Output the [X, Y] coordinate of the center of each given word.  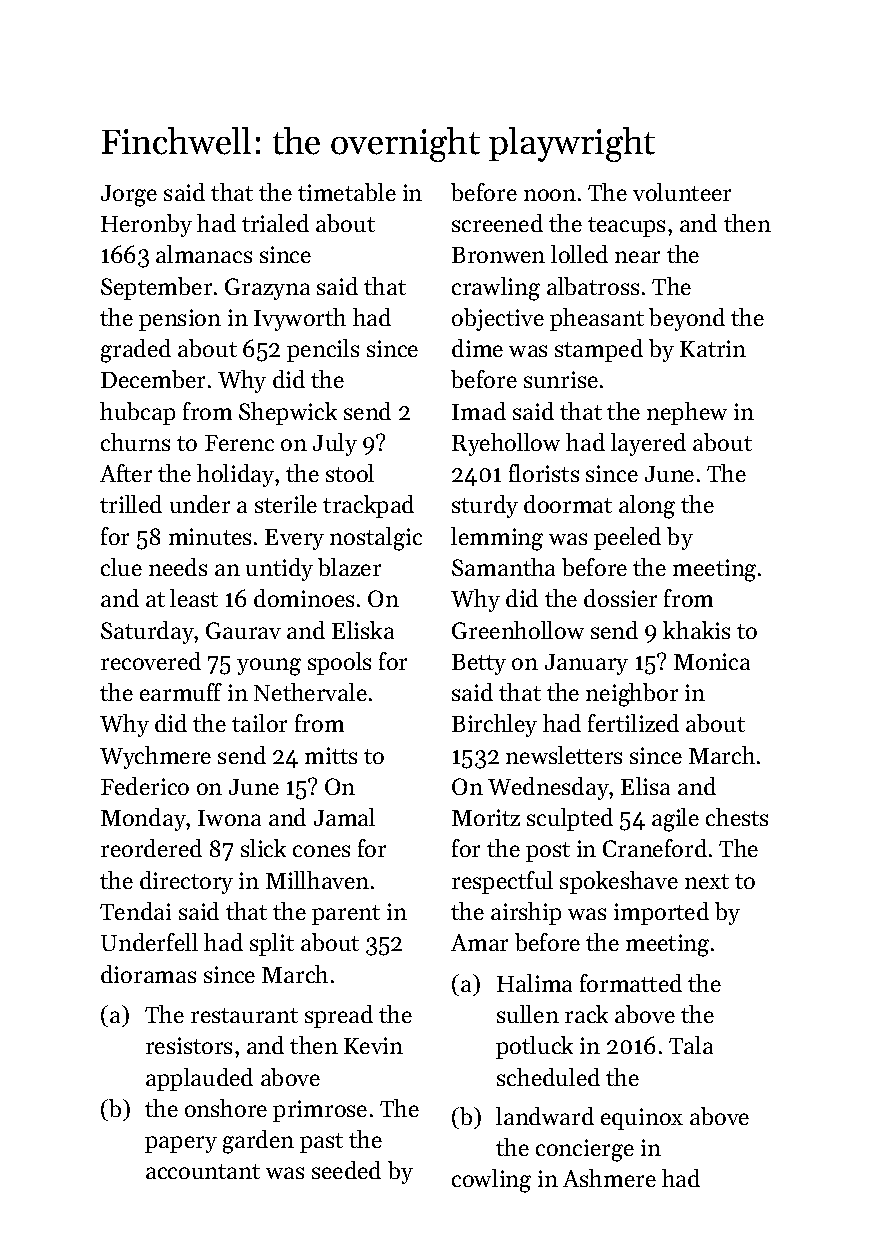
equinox [642, 1119]
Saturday [147, 632]
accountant [203, 1171]
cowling [491, 1181]
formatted [631, 983]
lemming [497, 539]
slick [263, 848]
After [126, 473]
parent [346, 915]
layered [648, 444]
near [637, 257]
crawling [496, 289]
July [335, 444]
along [647, 507]
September [156, 288]
